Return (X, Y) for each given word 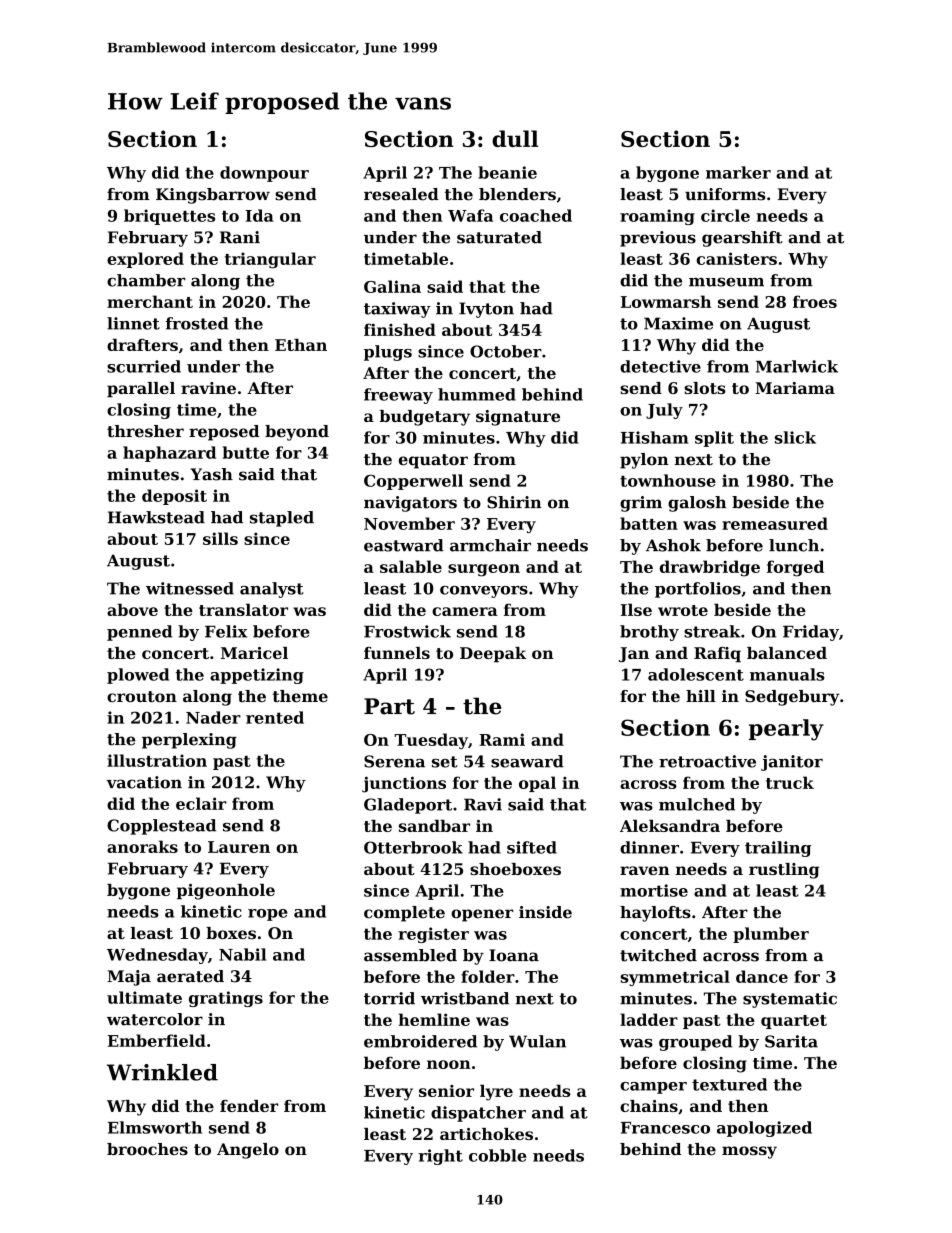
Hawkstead (156, 517)
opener (482, 915)
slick (795, 437)
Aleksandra (670, 826)
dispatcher (478, 1114)
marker (738, 172)
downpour (264, 174)
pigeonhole (226, 892)
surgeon (484, 570)
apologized (764, 1129)
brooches (147, 1149)
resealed (401, 194)
